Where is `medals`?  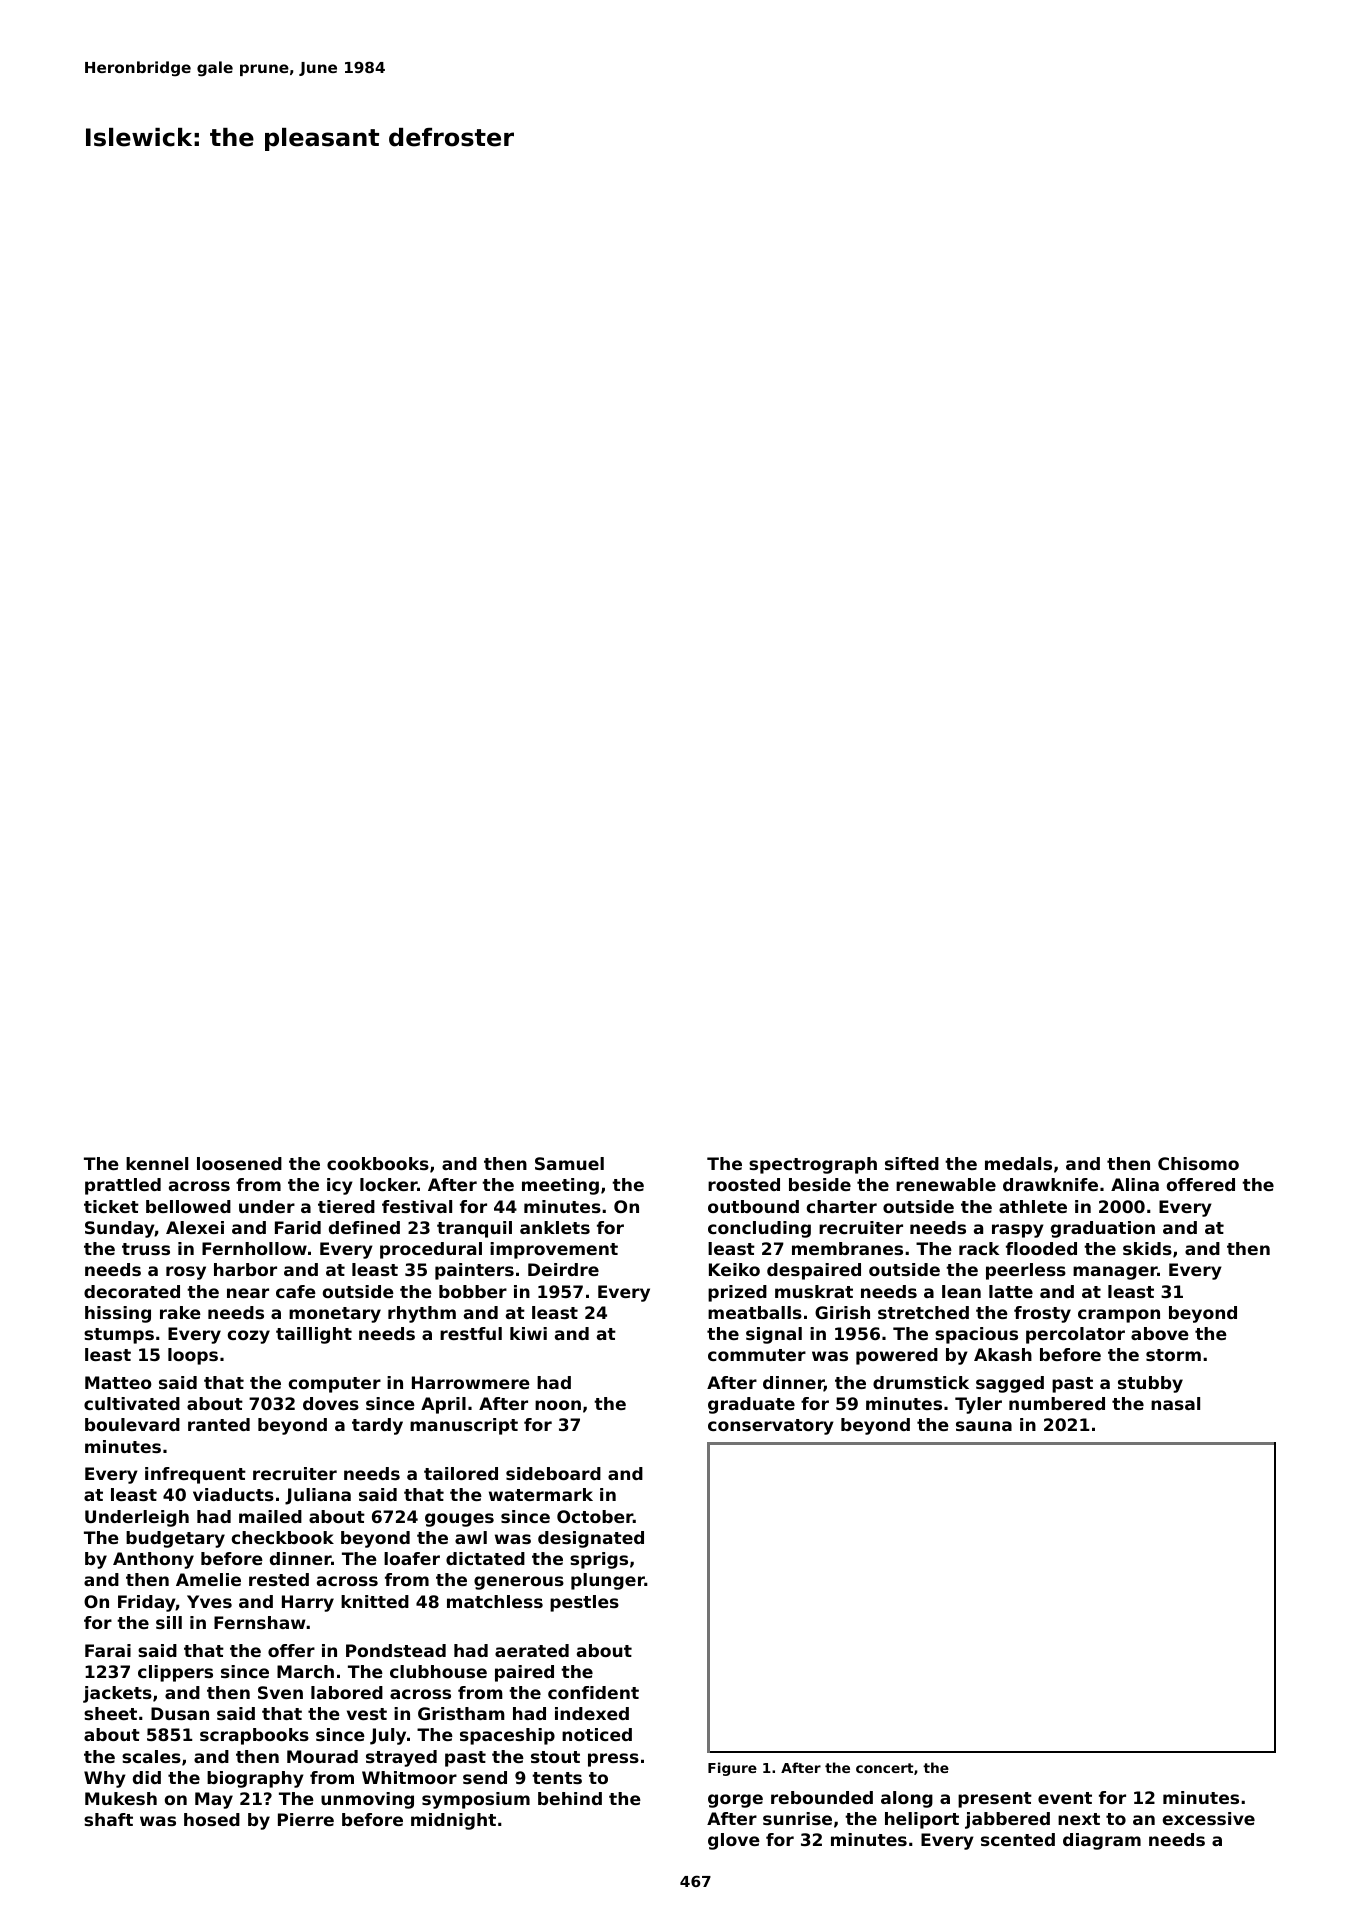 medals is located at coordinates (1018, 1163).
